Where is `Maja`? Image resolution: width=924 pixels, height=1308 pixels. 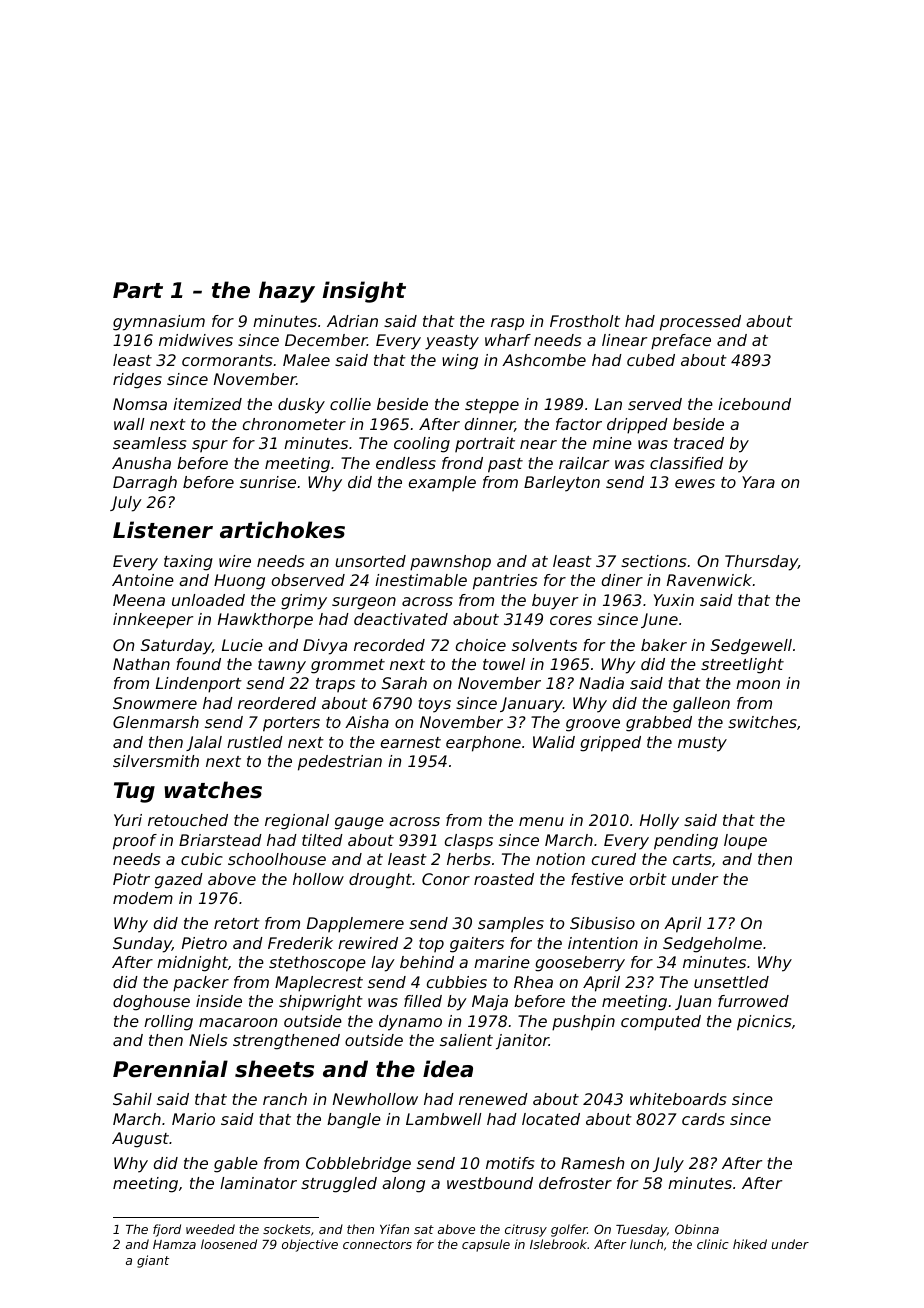 Maja is located at coordinates (490, 1002).
